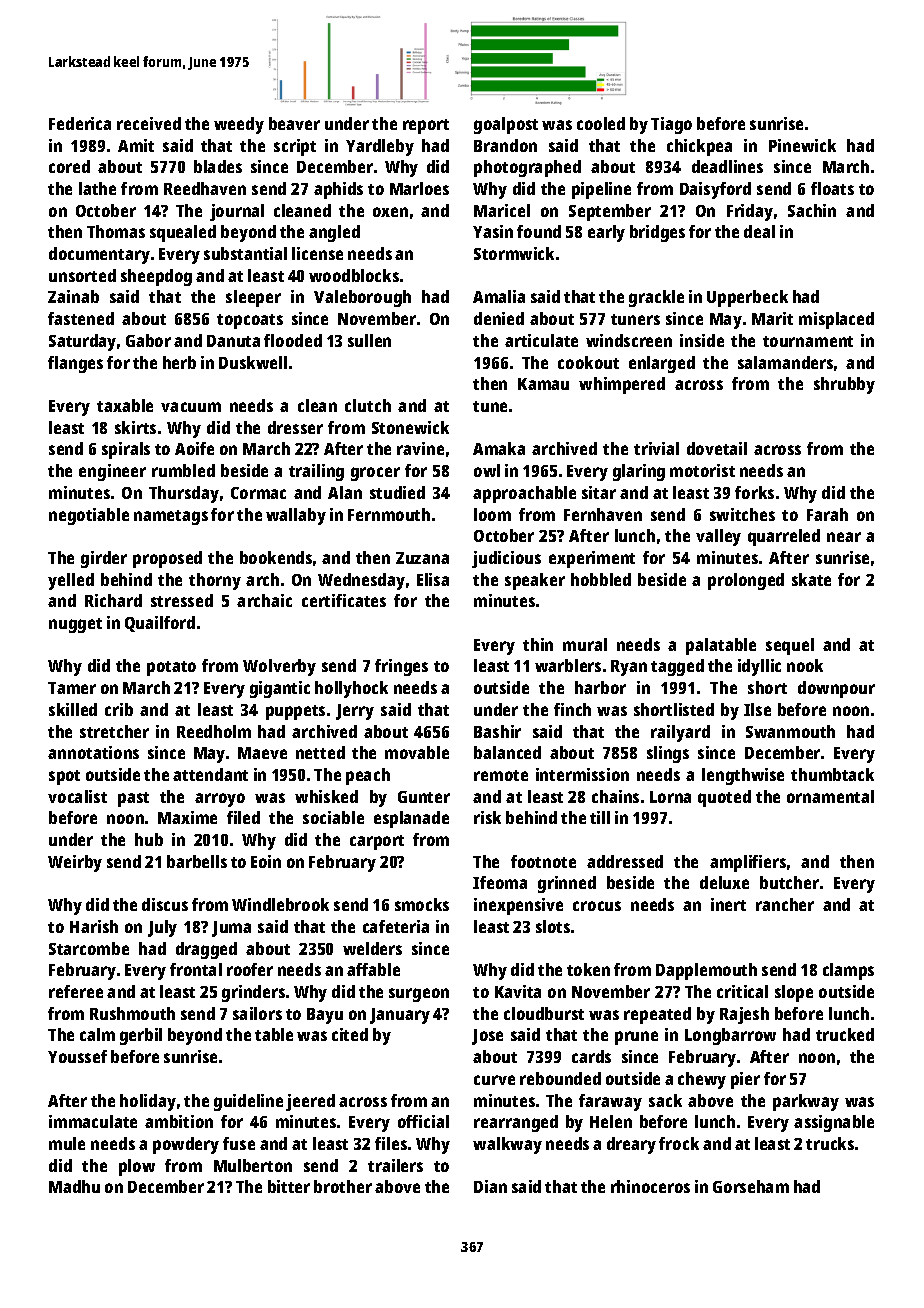 Image resolution: width=924 pixels, height=1308 pixels. Describe the element at coordinates (671, 125) in the screenshot. I see `Tiago` at that location.
